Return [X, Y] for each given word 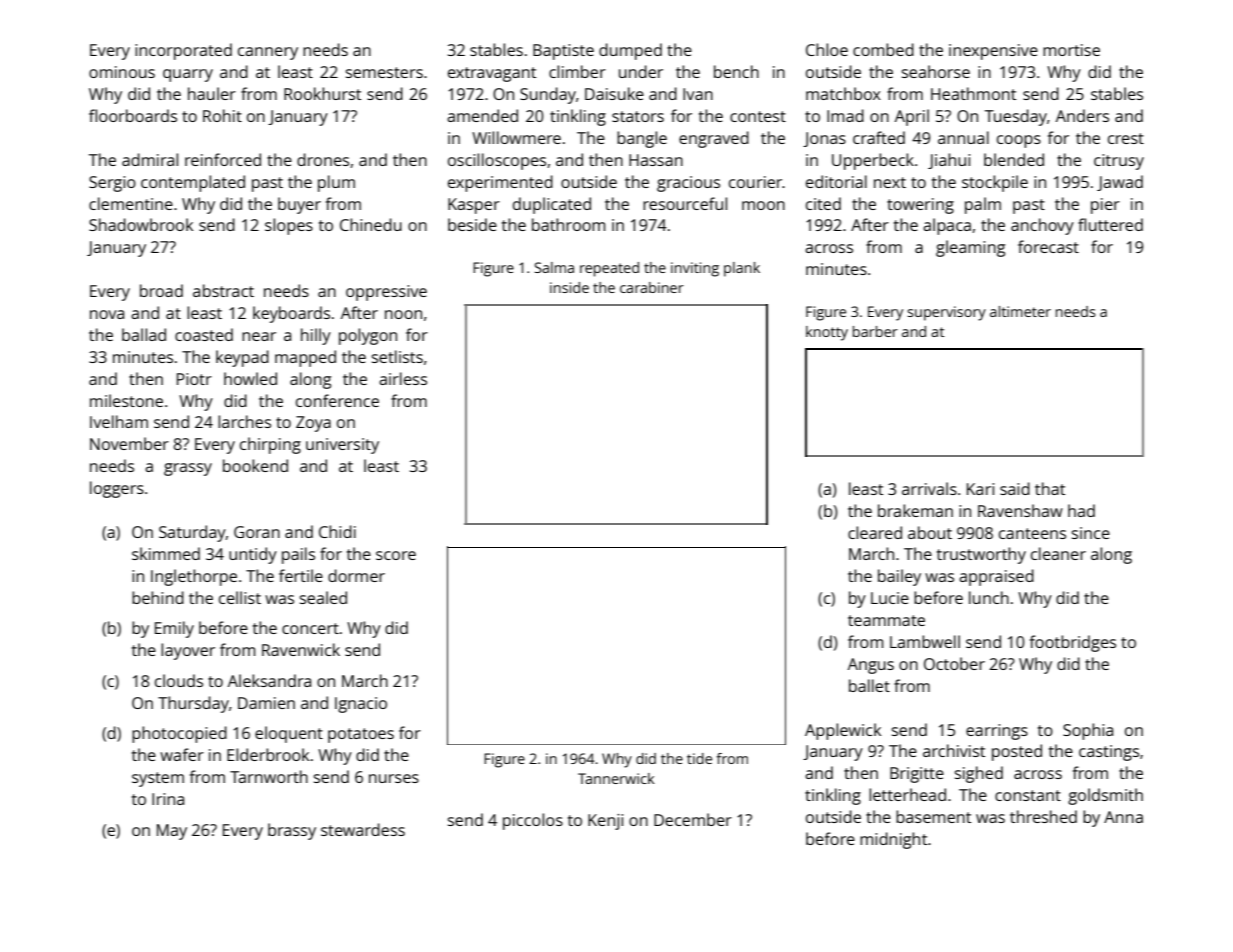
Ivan [698, 94]
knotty [827, 333]
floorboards [133, 115]
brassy [292, 831]
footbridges [1073, 643]
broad [161, 290]
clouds [179, 680]
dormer [356, 575]
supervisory [946, 313]
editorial [836, 181]
